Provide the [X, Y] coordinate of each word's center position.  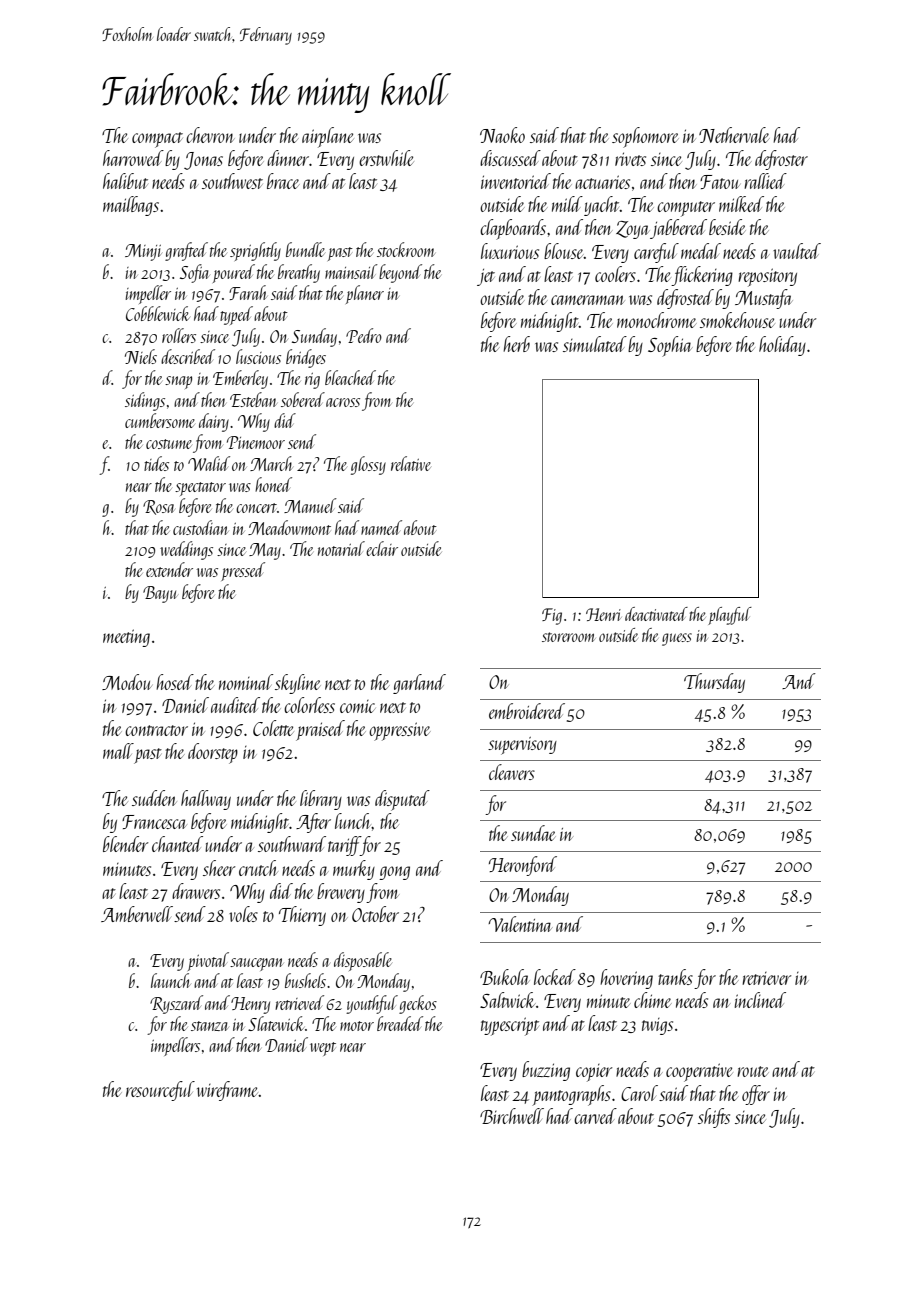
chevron [210, 135]
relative [411, 463]
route [753, 1071]
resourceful [160, 1091]
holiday [782, 346]
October [375, 914]
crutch [258, 868]
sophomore [645, 137]
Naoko [502, 135]
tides [156, 463]
